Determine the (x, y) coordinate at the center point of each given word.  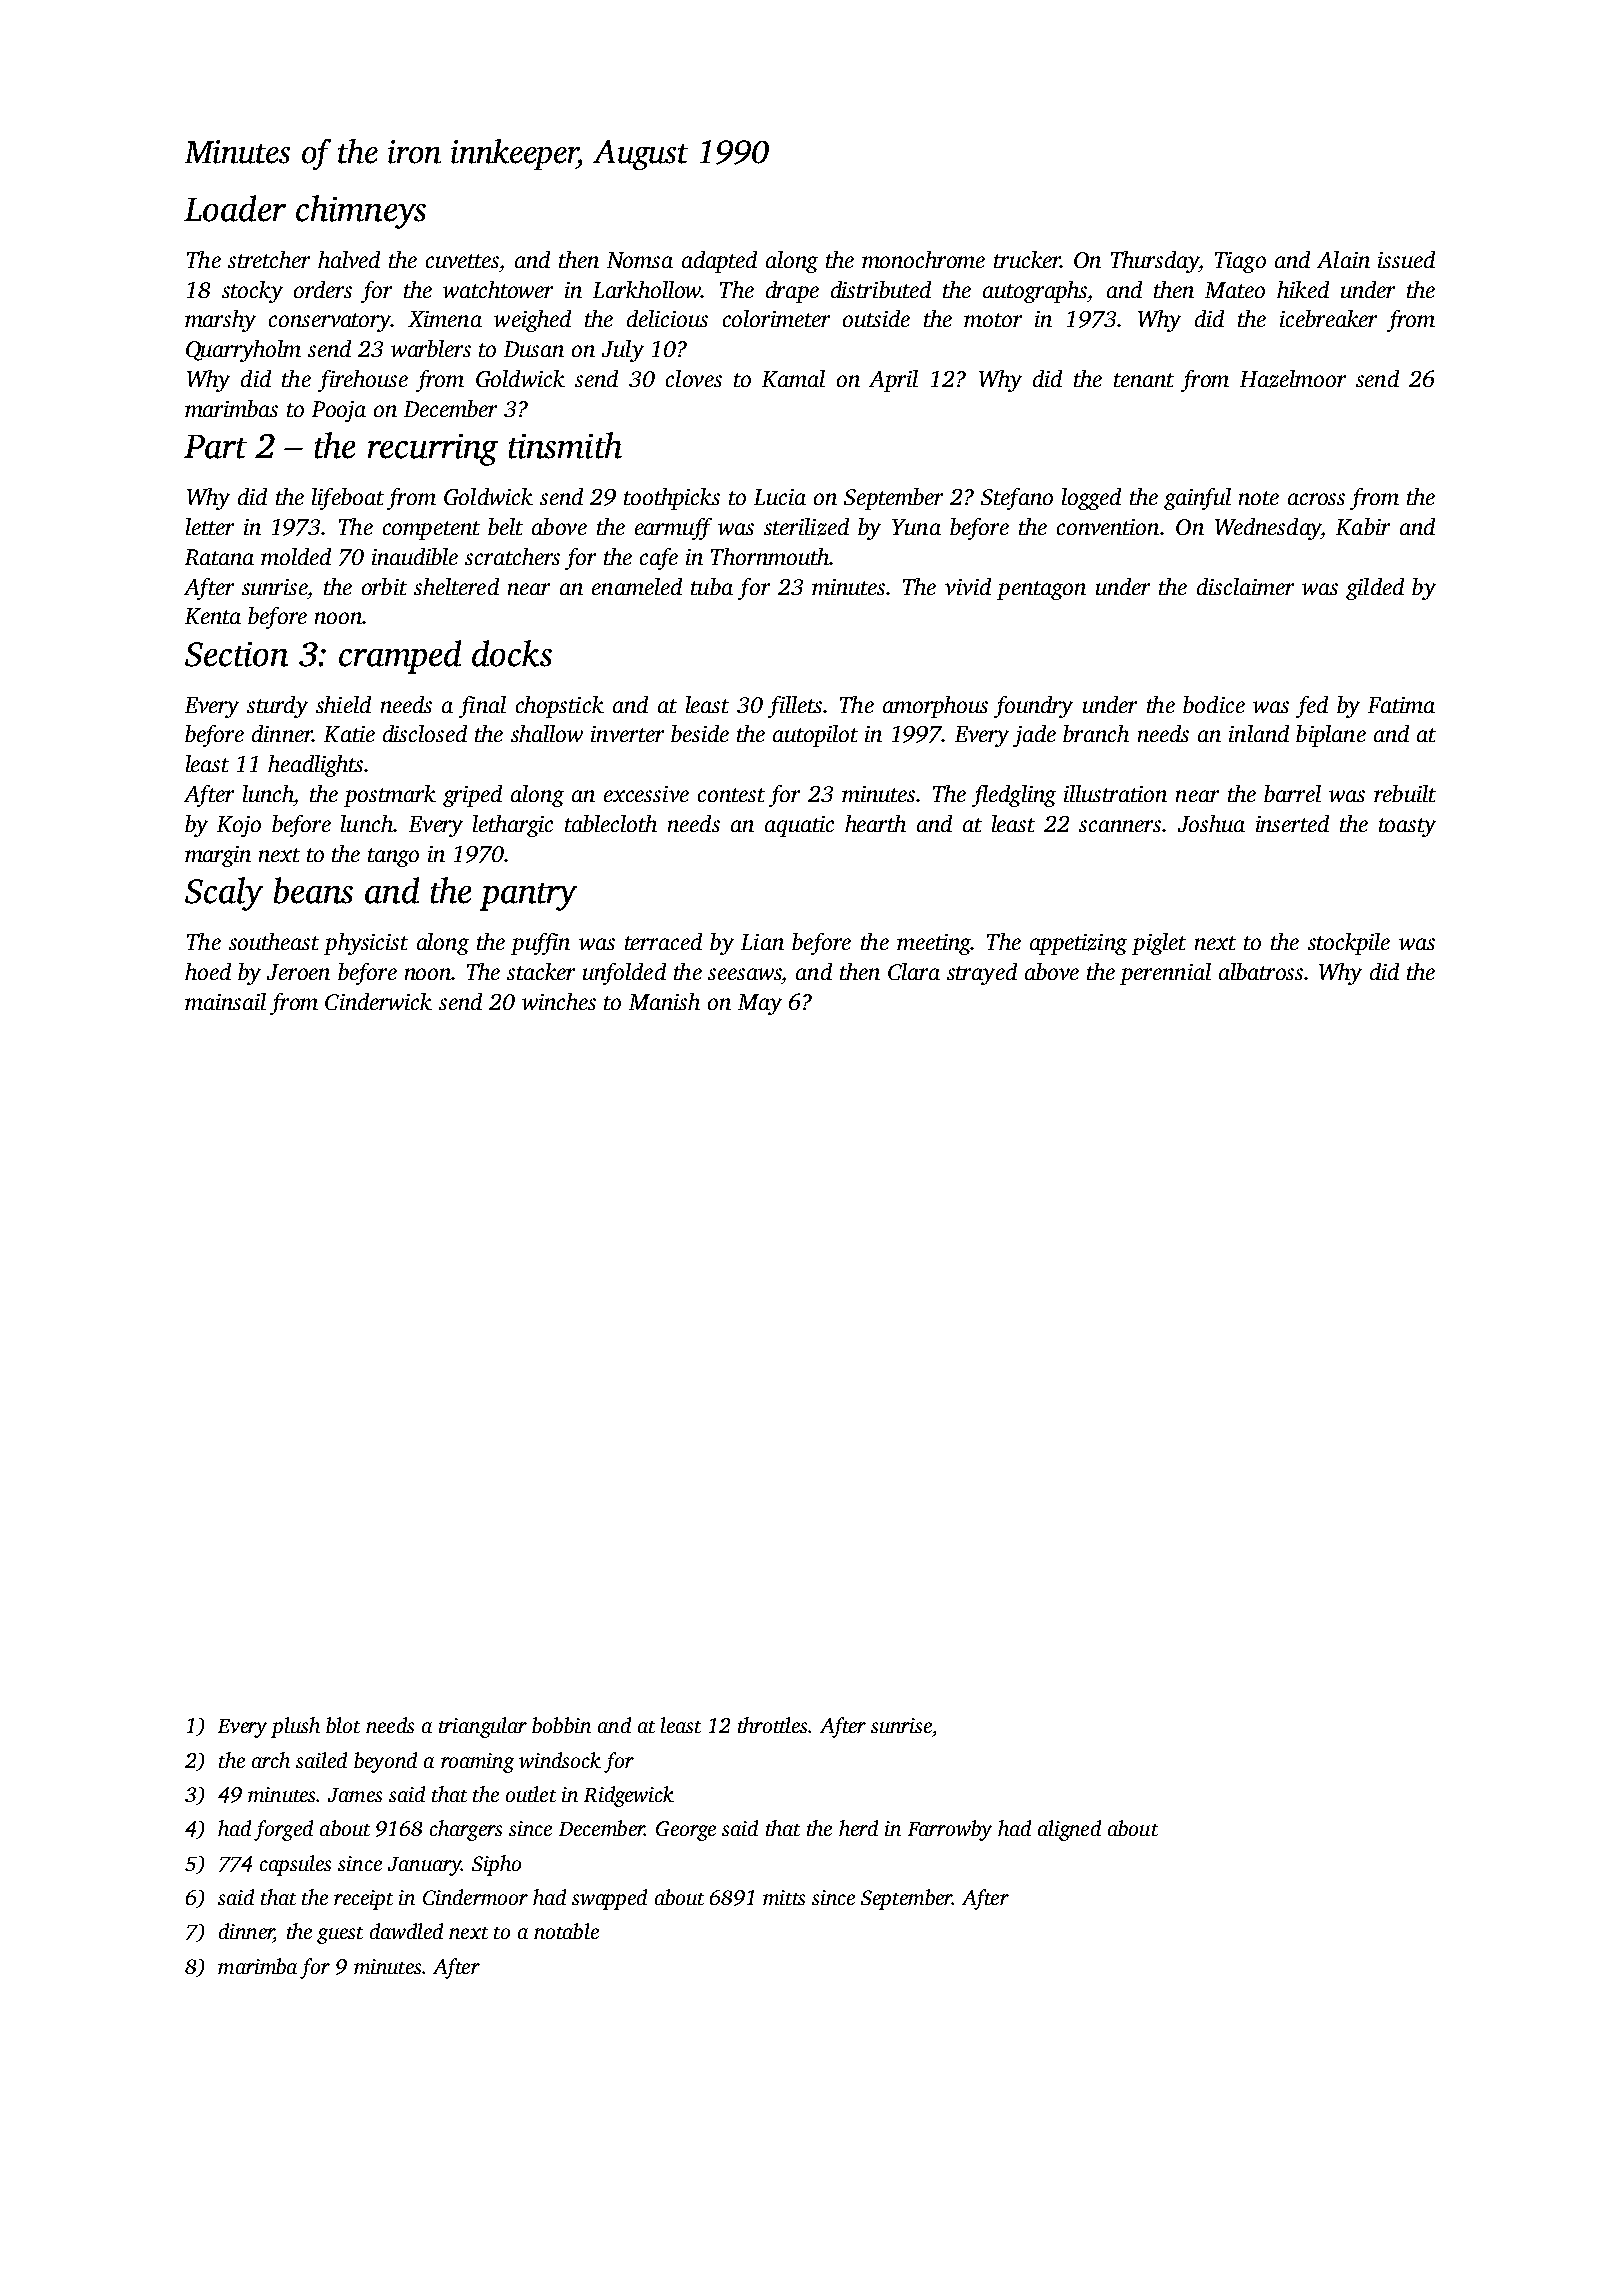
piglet (1159, 944)
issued (1406, 259)
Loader (235, 208)
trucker (1027, 259)
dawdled (406, 1931)
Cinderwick (378, 1001)
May (760, 1004)
